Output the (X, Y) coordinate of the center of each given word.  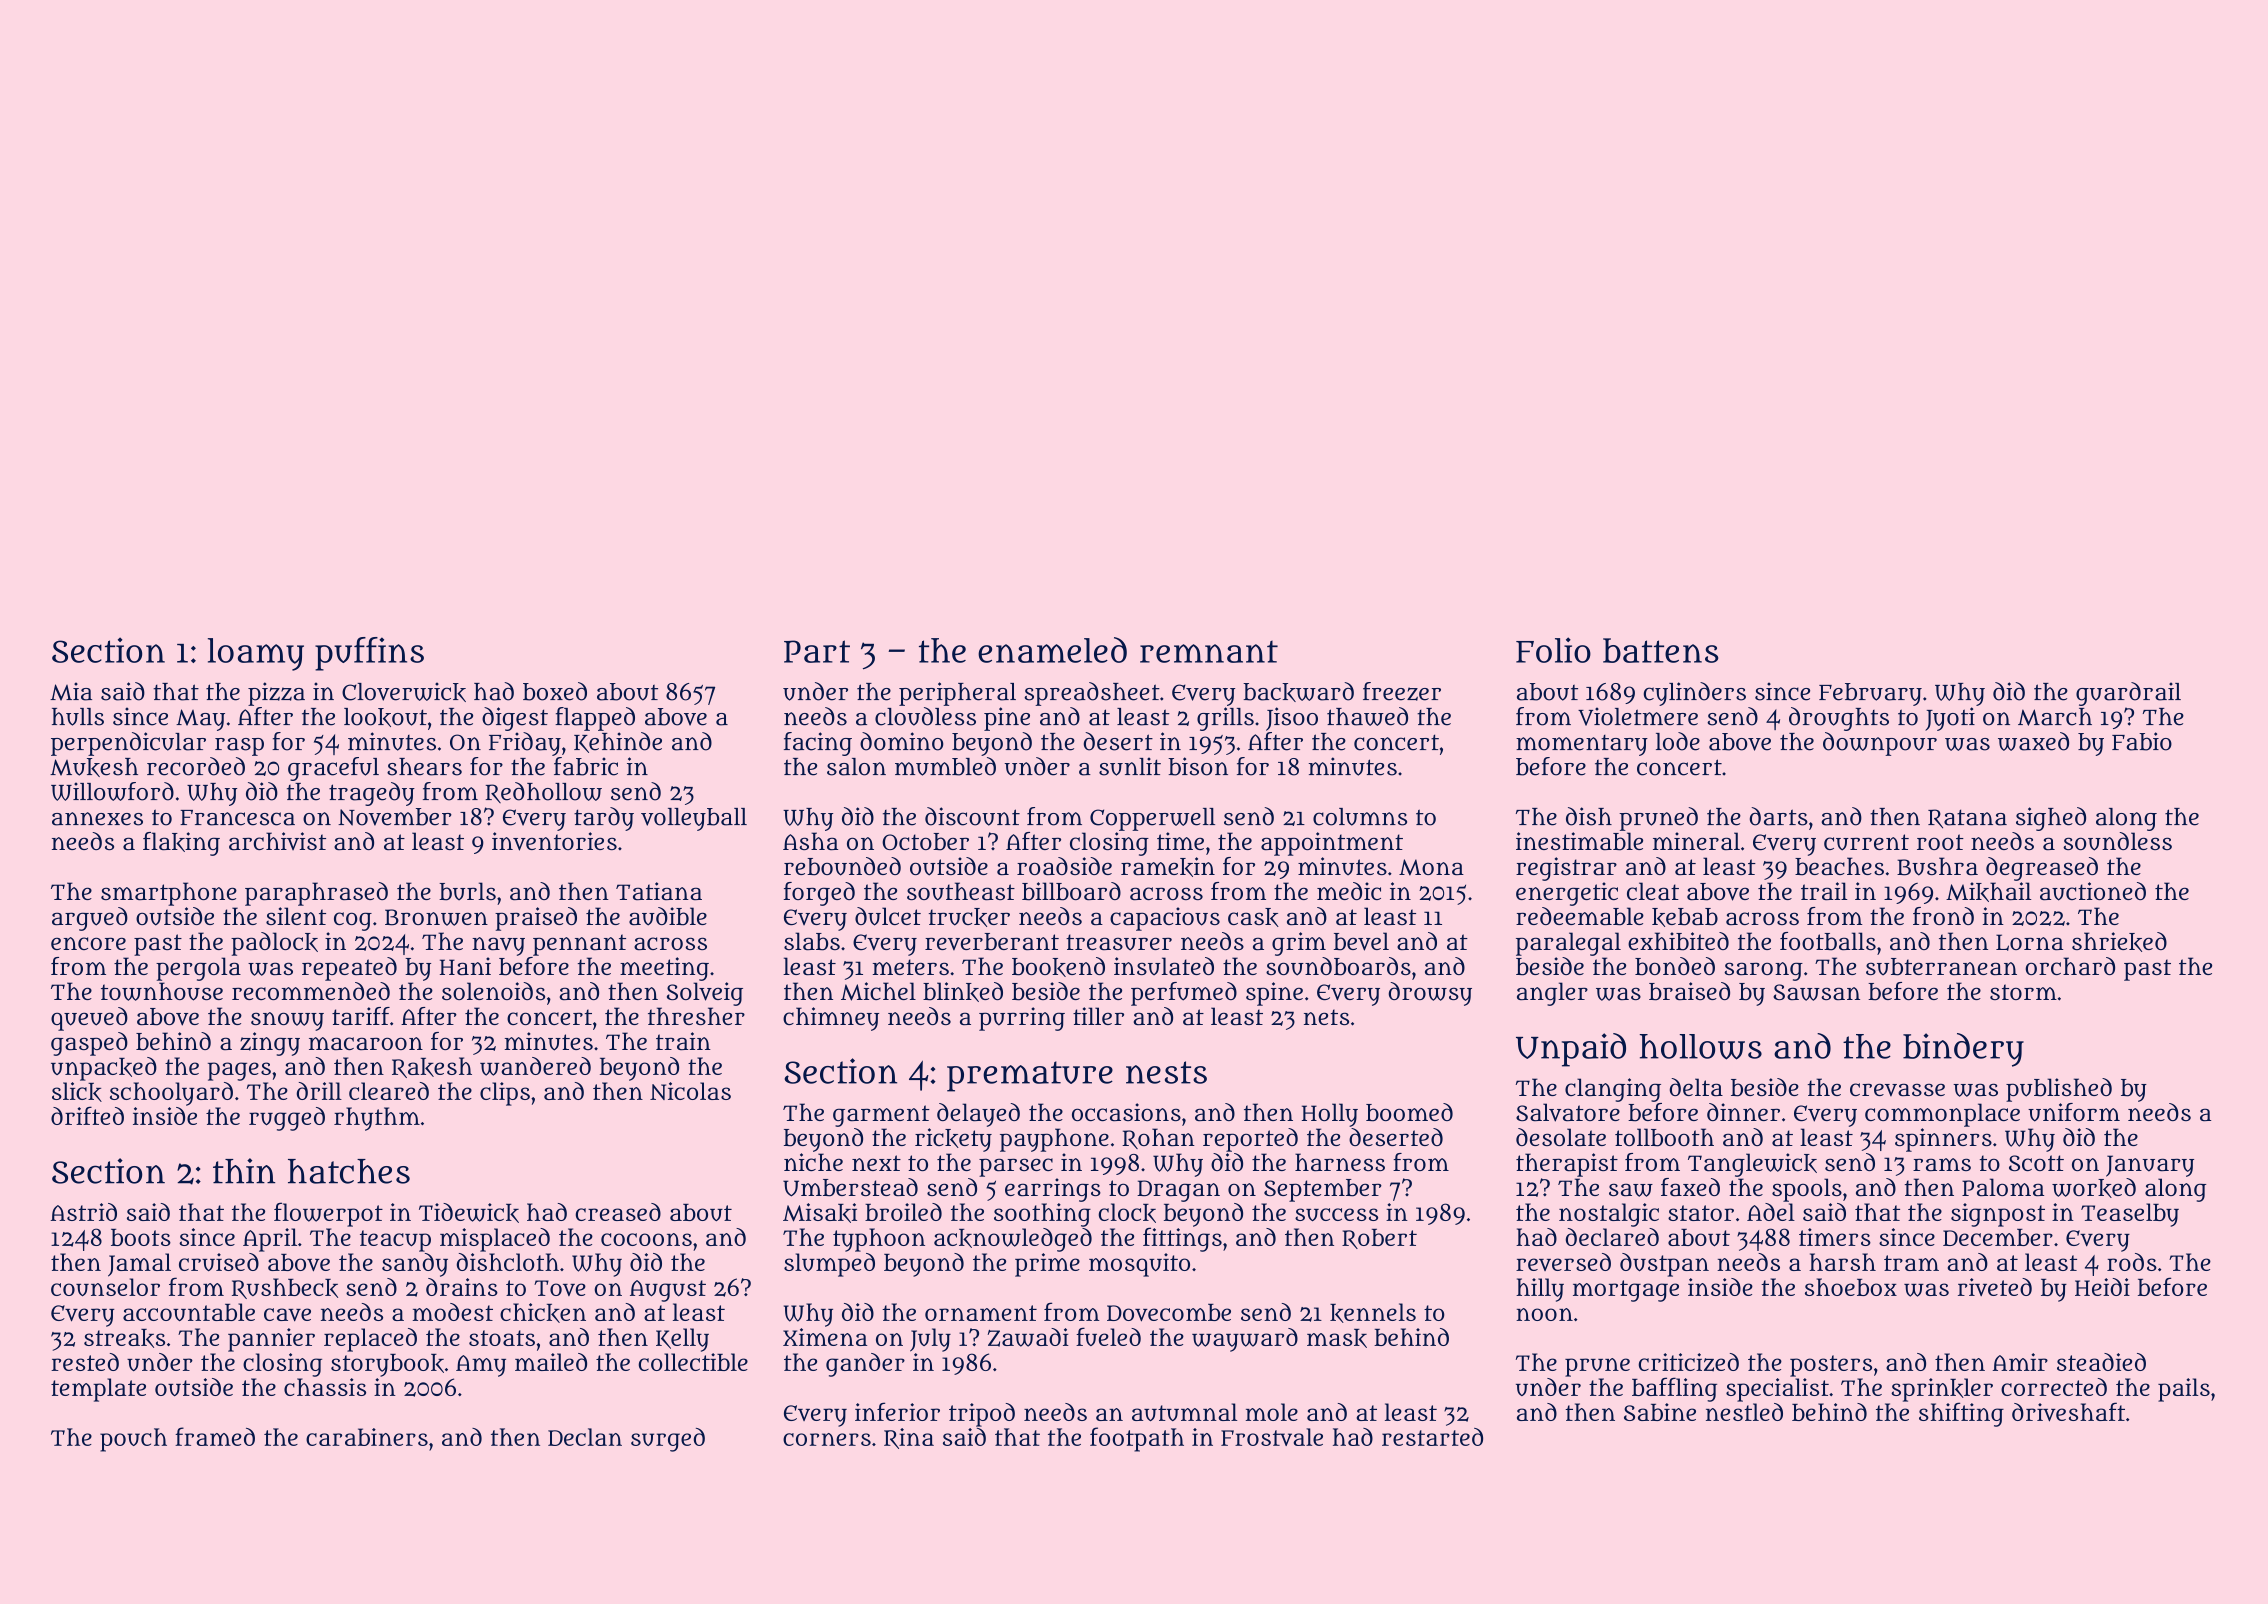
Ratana (1967, 819)
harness (1340, 1162)
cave (287, 1315)
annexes (97, 819)
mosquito (1139, 1265)
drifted (87, 1115)
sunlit (1130, 766)
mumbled (945, 766)
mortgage (1626, 1291)
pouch (133, 1440)
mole (1272, 1412)
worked (2094, 1188)
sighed (2051, 819)
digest (515, 719)
